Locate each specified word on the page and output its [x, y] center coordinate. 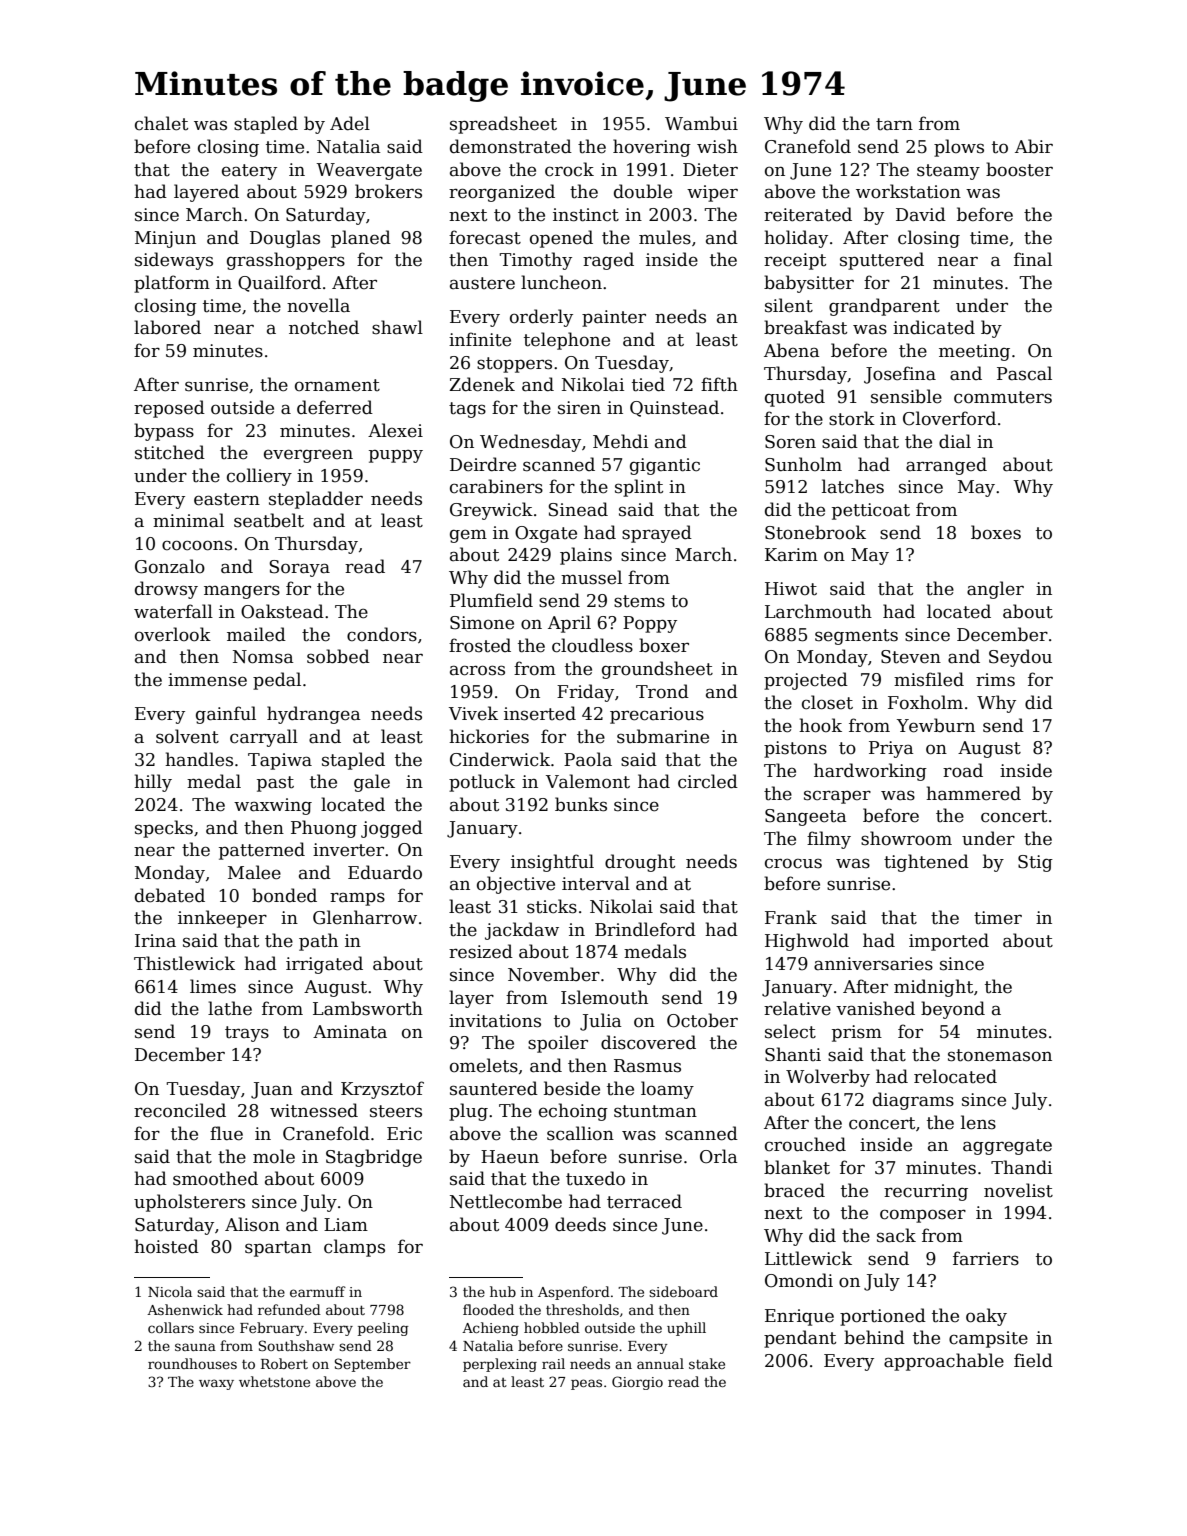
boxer [664, 645]
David [921, 214]
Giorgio [637, 1383]
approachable [944, 1362]
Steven [911, 657]
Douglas [285, 239]
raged [608, 261]
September [373, 1365]
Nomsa [263, 657]
